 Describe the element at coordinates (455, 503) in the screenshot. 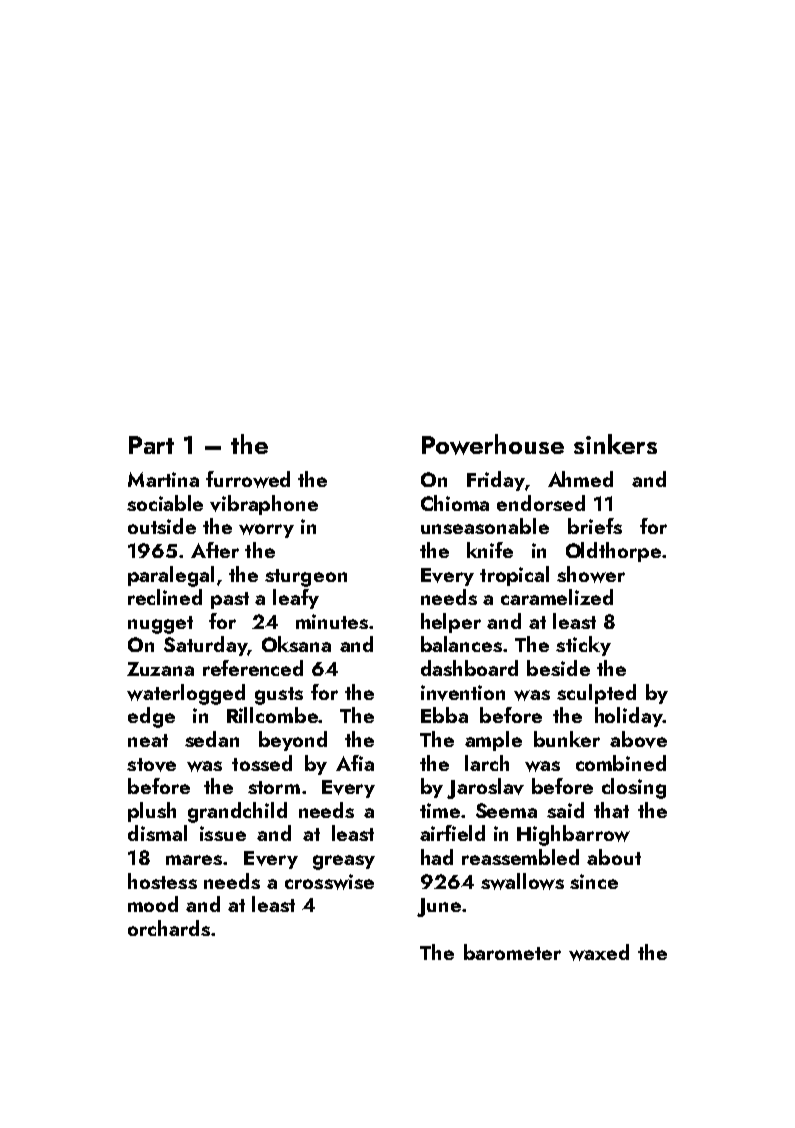

I see `Chioma` at that location.
